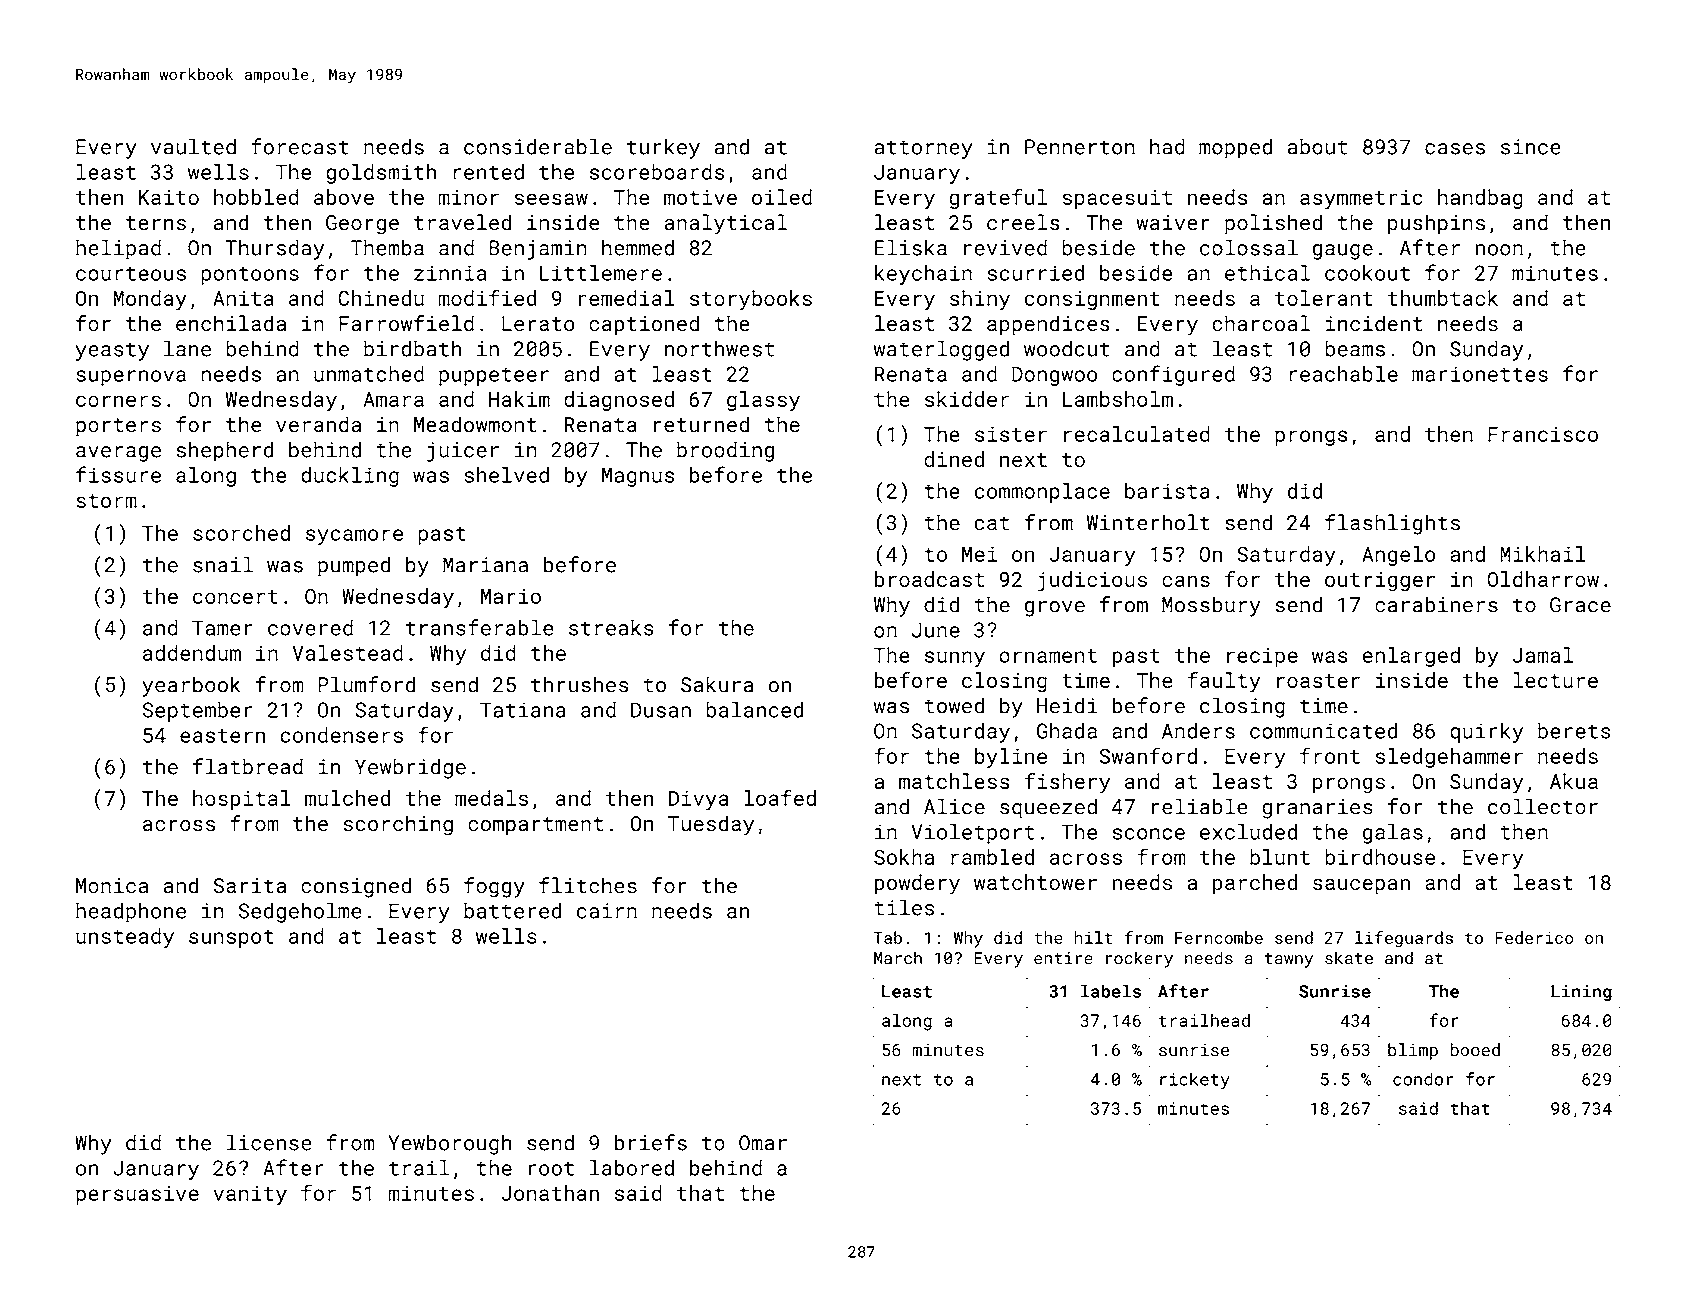 This image has height=1310, width=1695. I want to click on birdhouse, so click(1380, 857).
